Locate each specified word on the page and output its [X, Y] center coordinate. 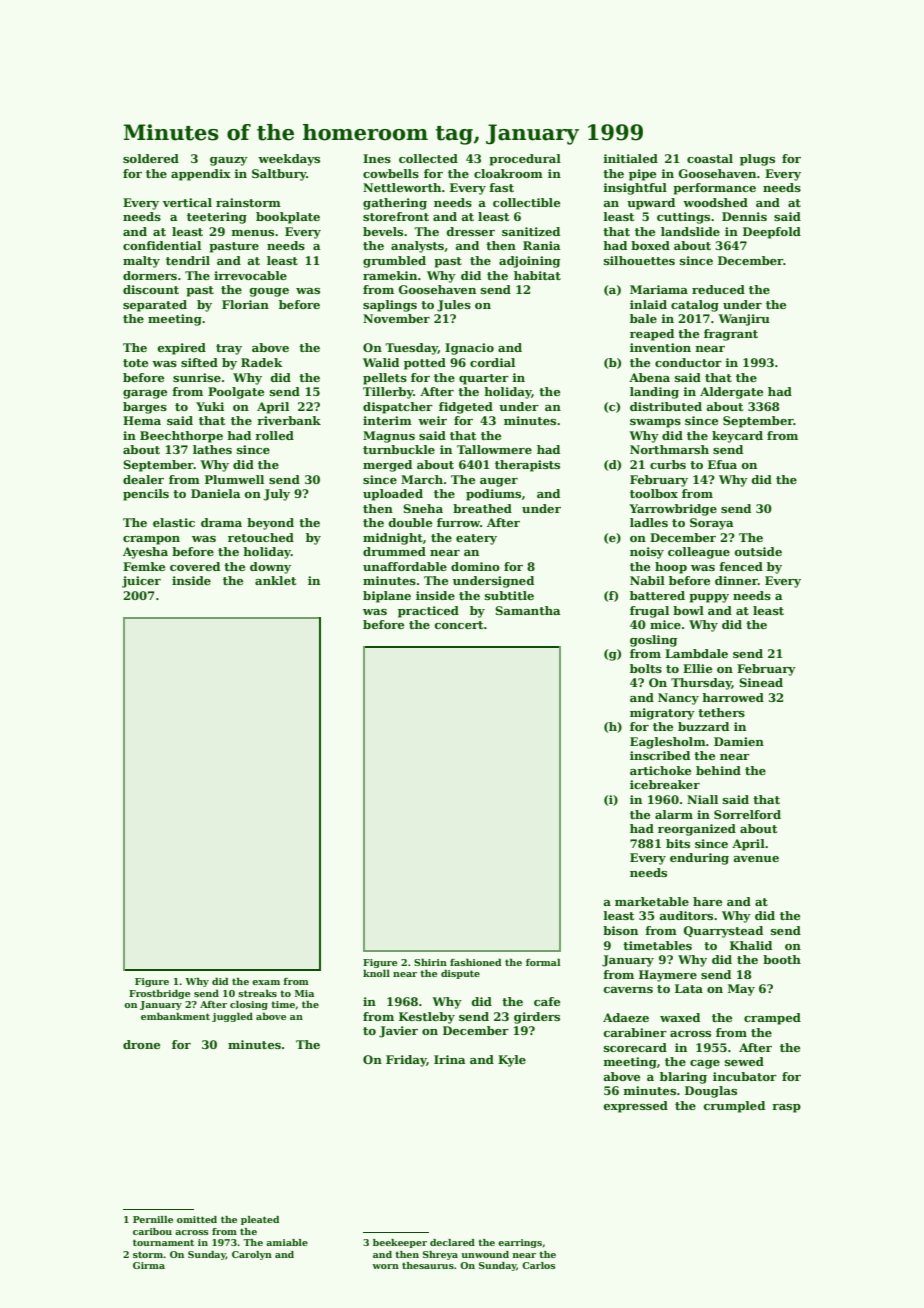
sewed [744, 1061]
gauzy [229, 161]
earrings [520, 1243]
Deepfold [772, 233]
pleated [260, 1220]
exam [266, 982]
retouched [261, 537]
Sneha [423, 508]
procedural [525, 160]
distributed [666, 406]
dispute [460, 974]
